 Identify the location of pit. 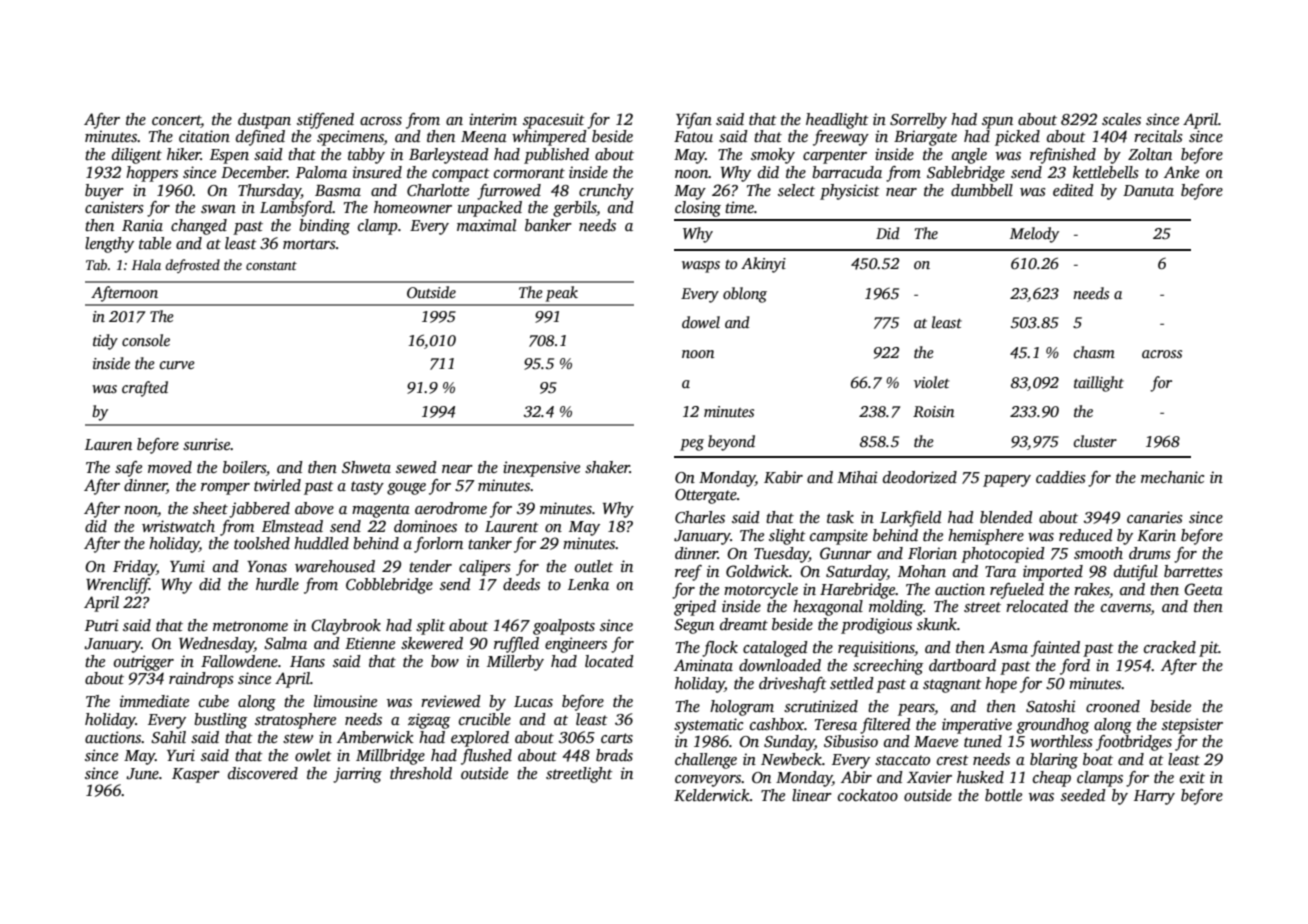
(1209, 649).
